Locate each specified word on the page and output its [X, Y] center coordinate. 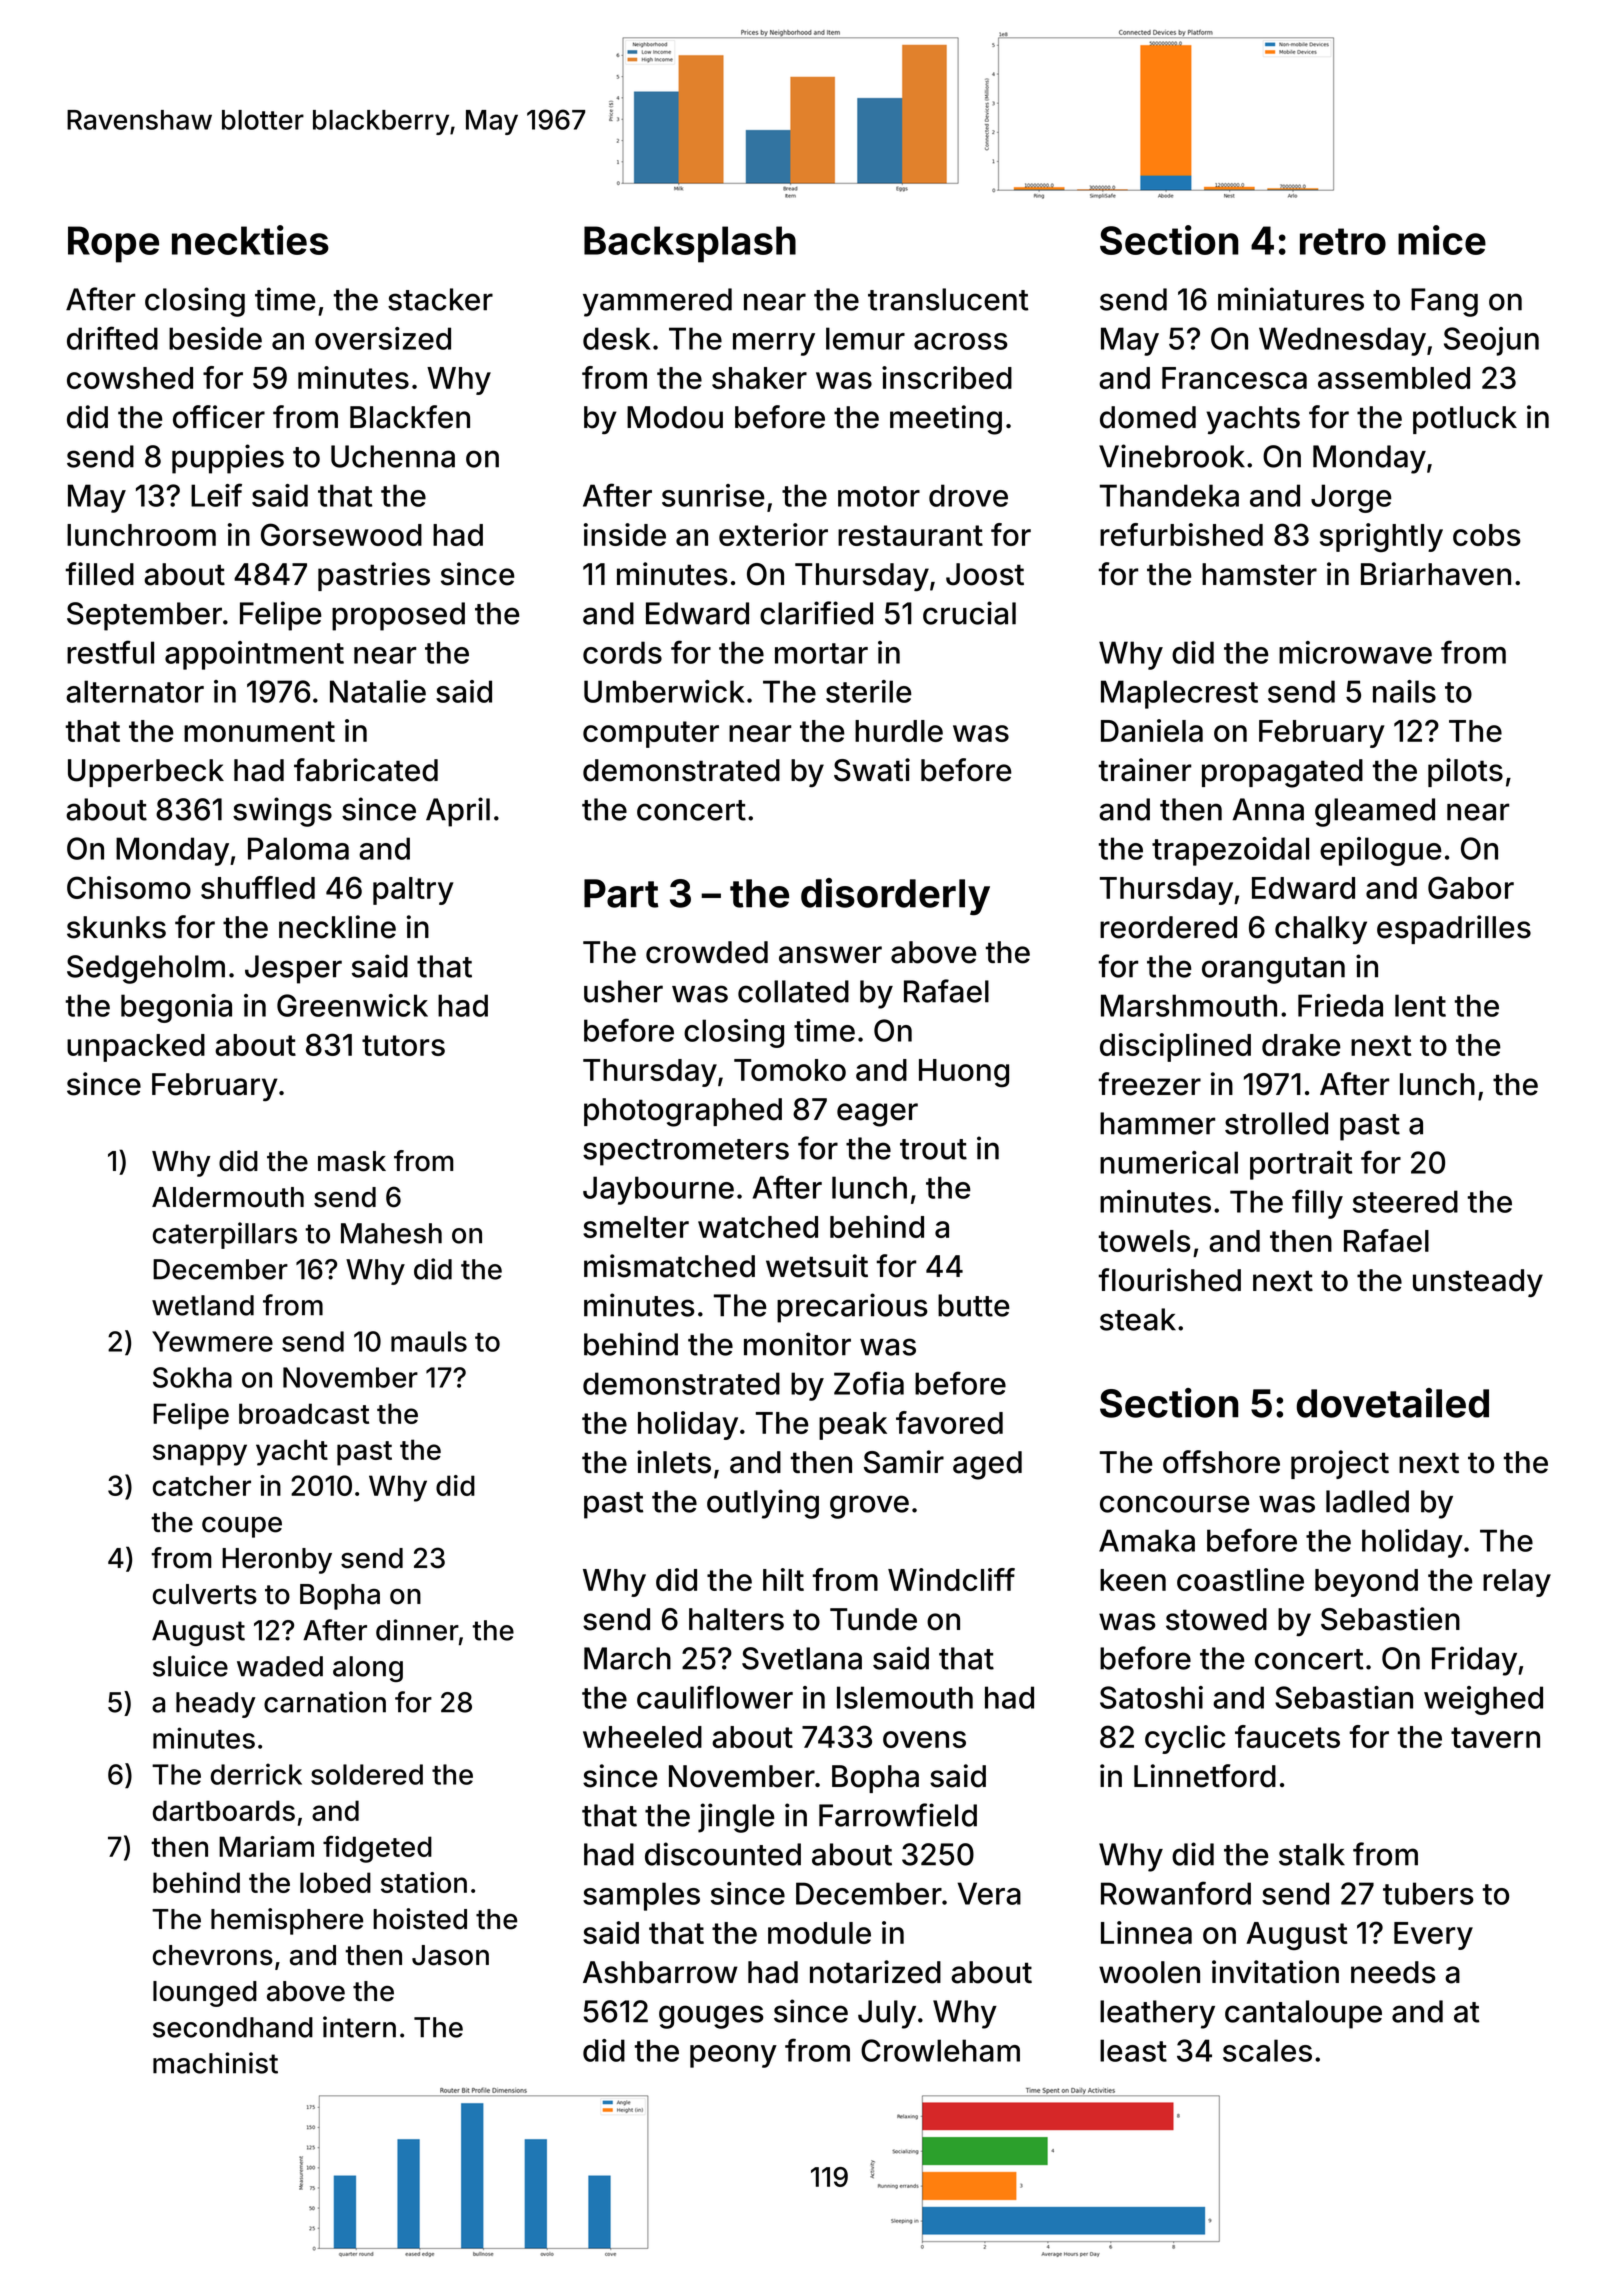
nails [1404, 691]
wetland [203, 1305]
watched [758, 1227]
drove [968, 495]
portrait [1301, 1165]
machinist [215, 2063]
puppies [228, 459]
